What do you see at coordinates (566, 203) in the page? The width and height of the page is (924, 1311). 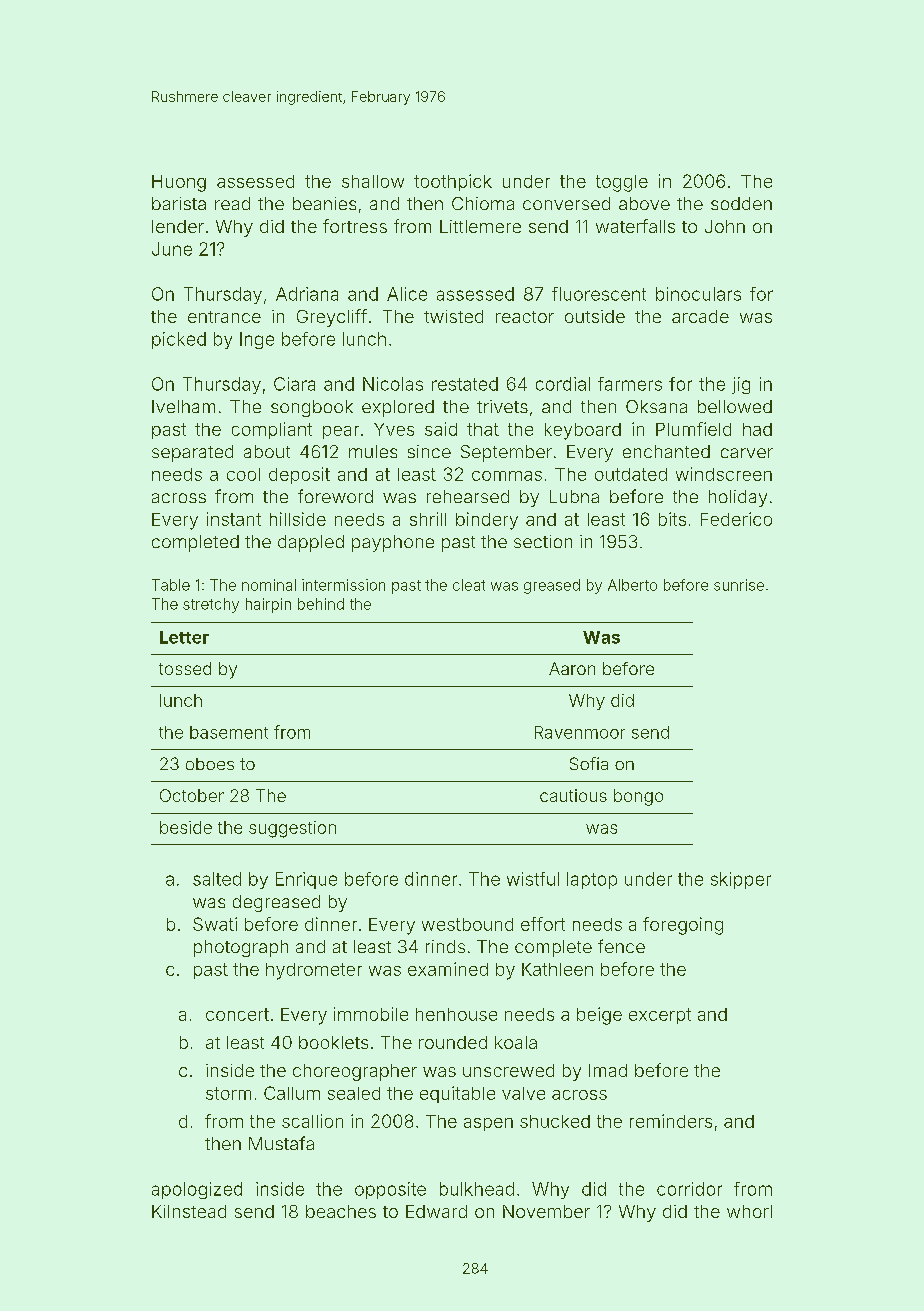 I see `conversed` at bounding box center [566, 203].
